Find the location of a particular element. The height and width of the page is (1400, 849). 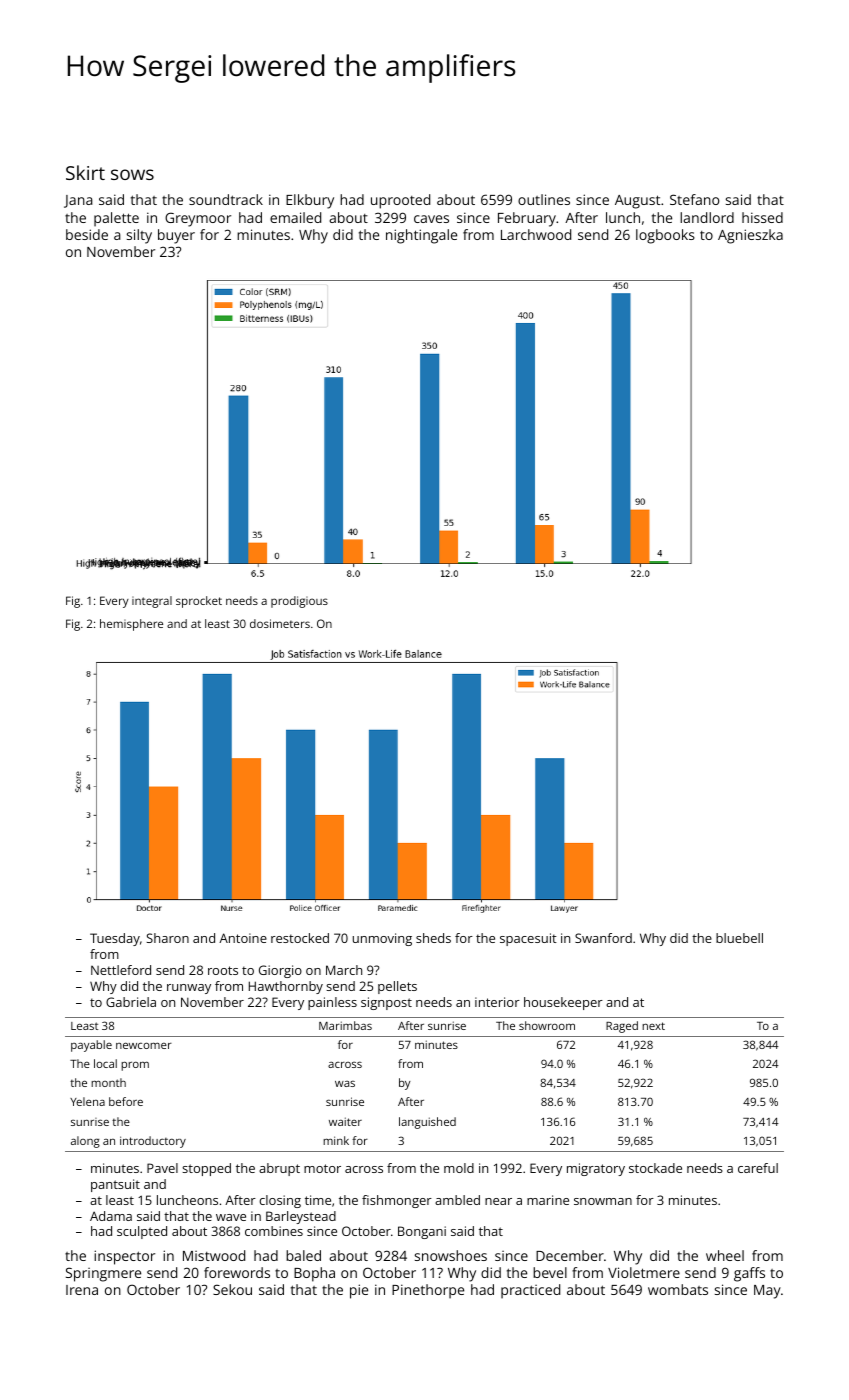

beside is located at coordinates (87, 234).
